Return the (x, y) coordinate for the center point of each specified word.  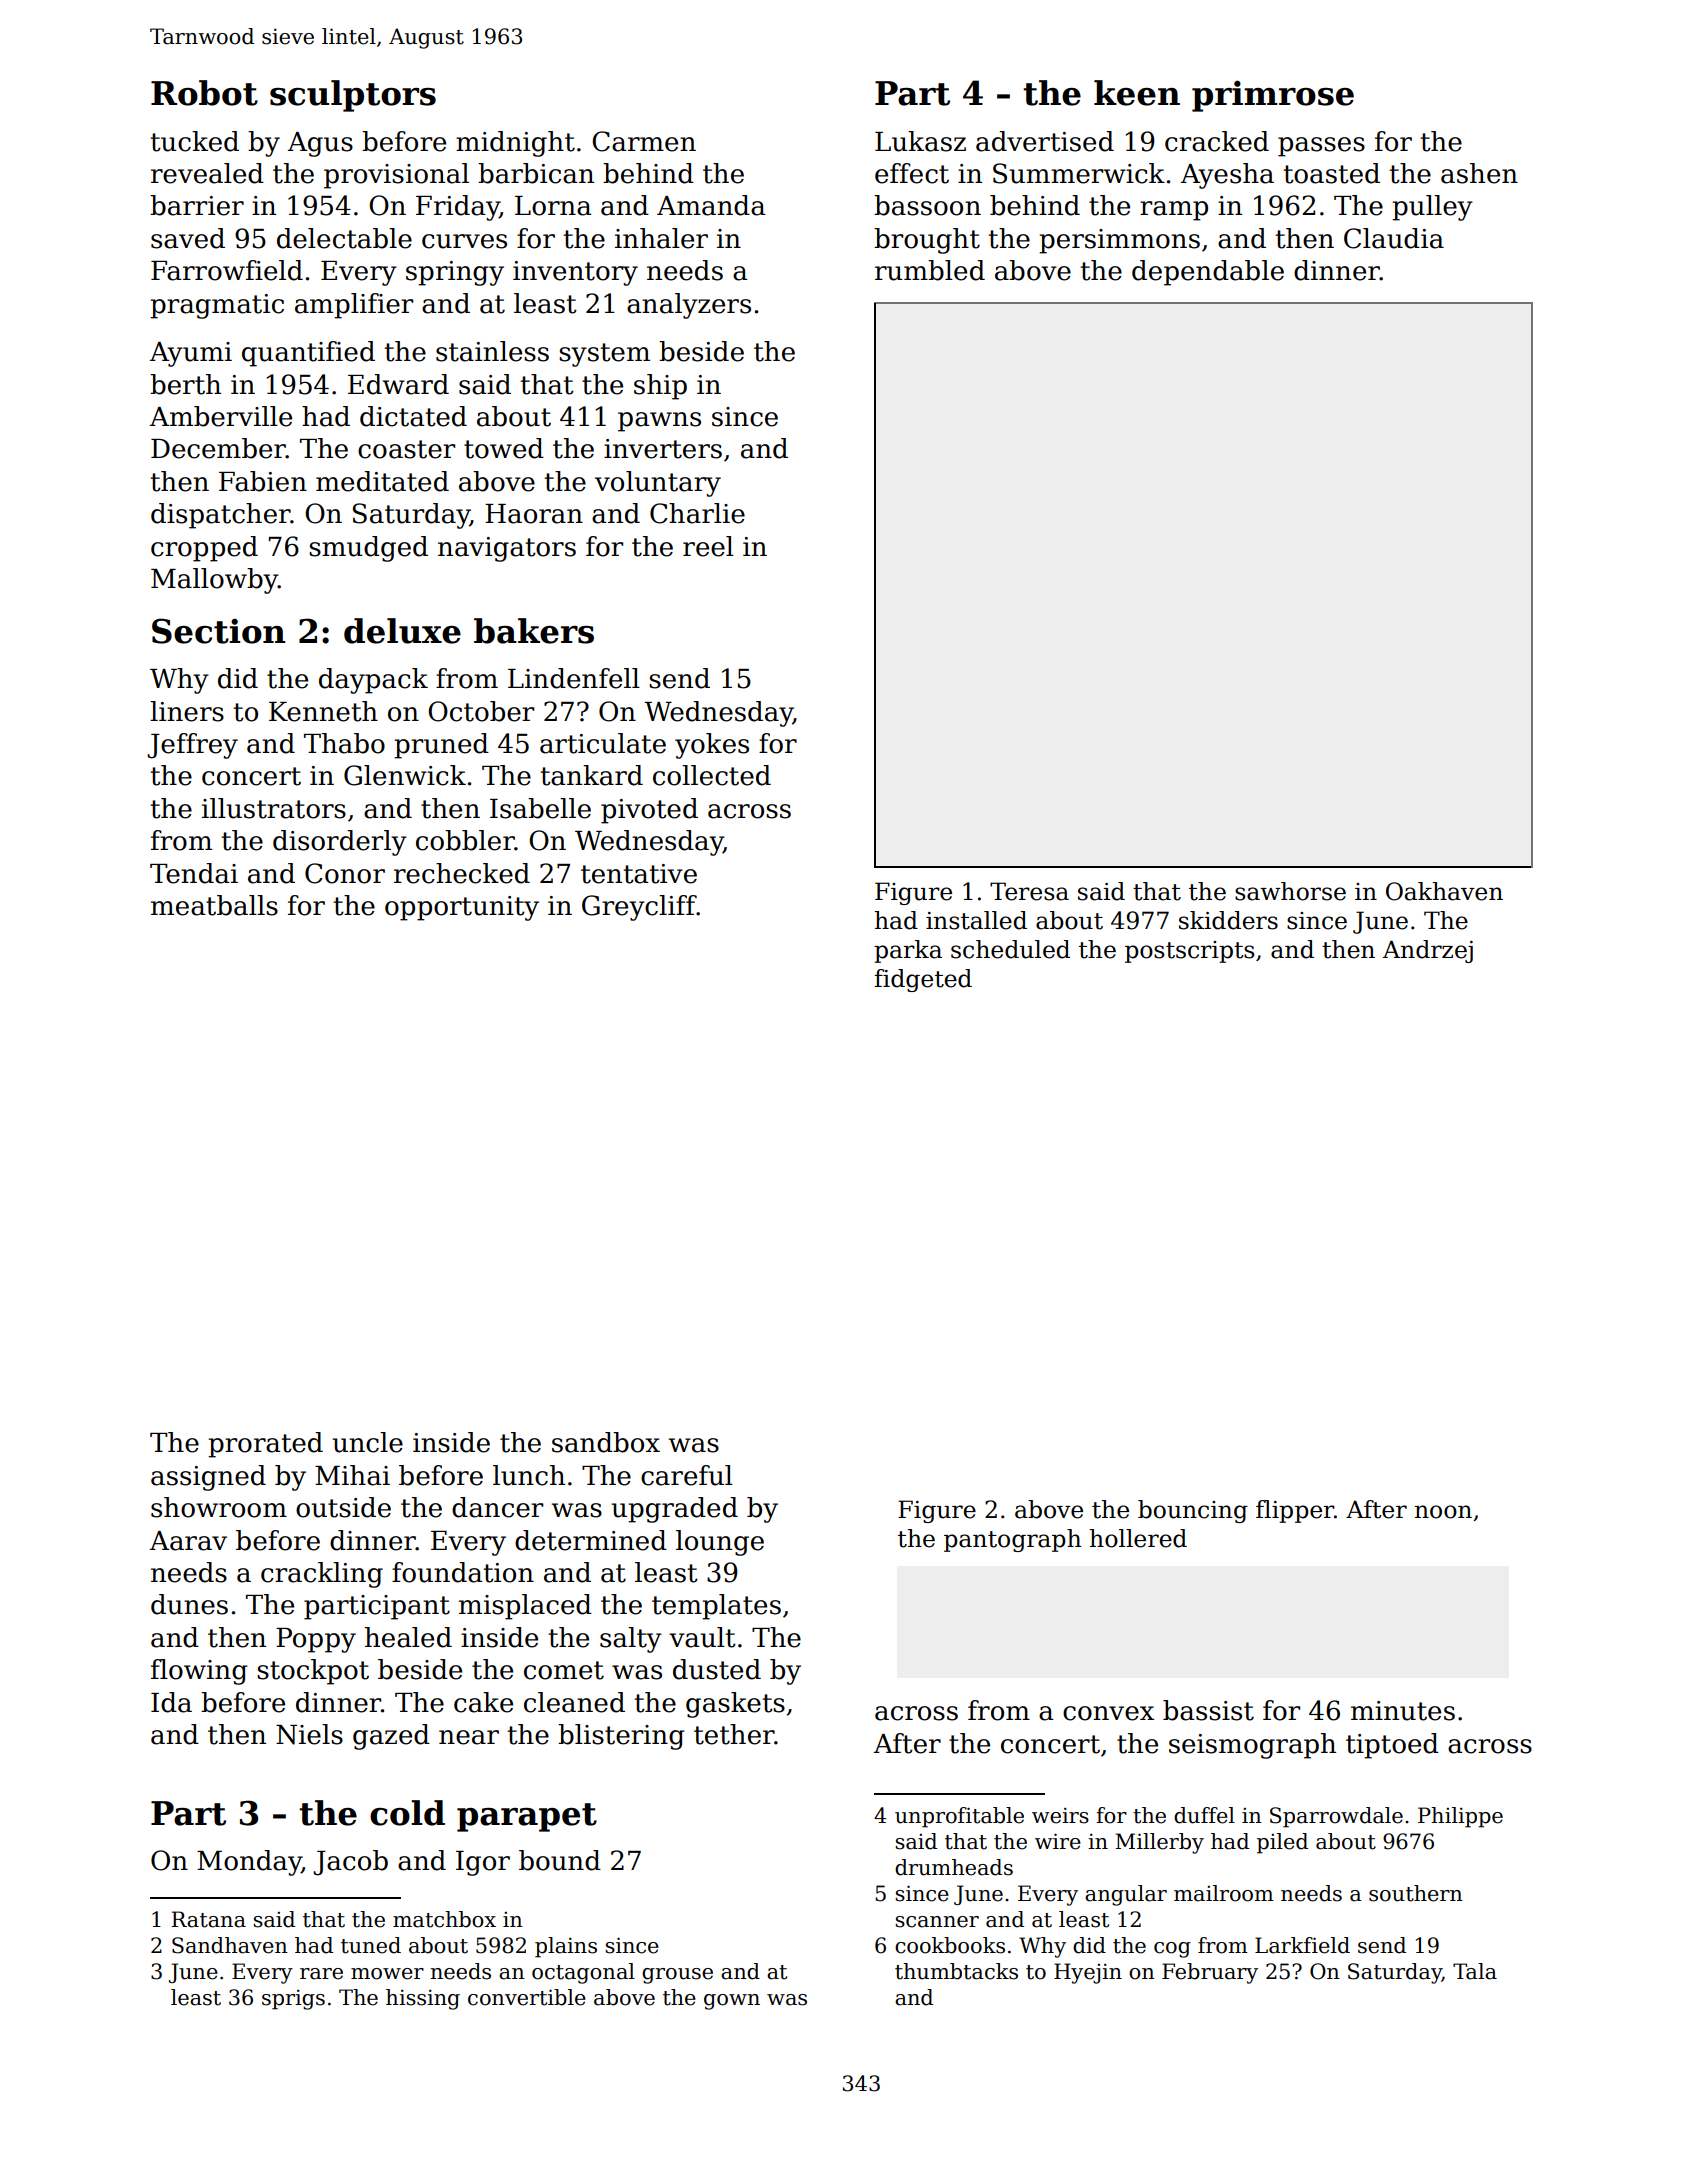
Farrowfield (227, 270)
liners (187, 711)
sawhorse (1290, 891)
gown (732, 2002)
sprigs (293, 2000)
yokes (712, 746)
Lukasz (920, 141)
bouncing (1193, 1511)
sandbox (606, 1442)
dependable (1208, 273)
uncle (367, 1442)
